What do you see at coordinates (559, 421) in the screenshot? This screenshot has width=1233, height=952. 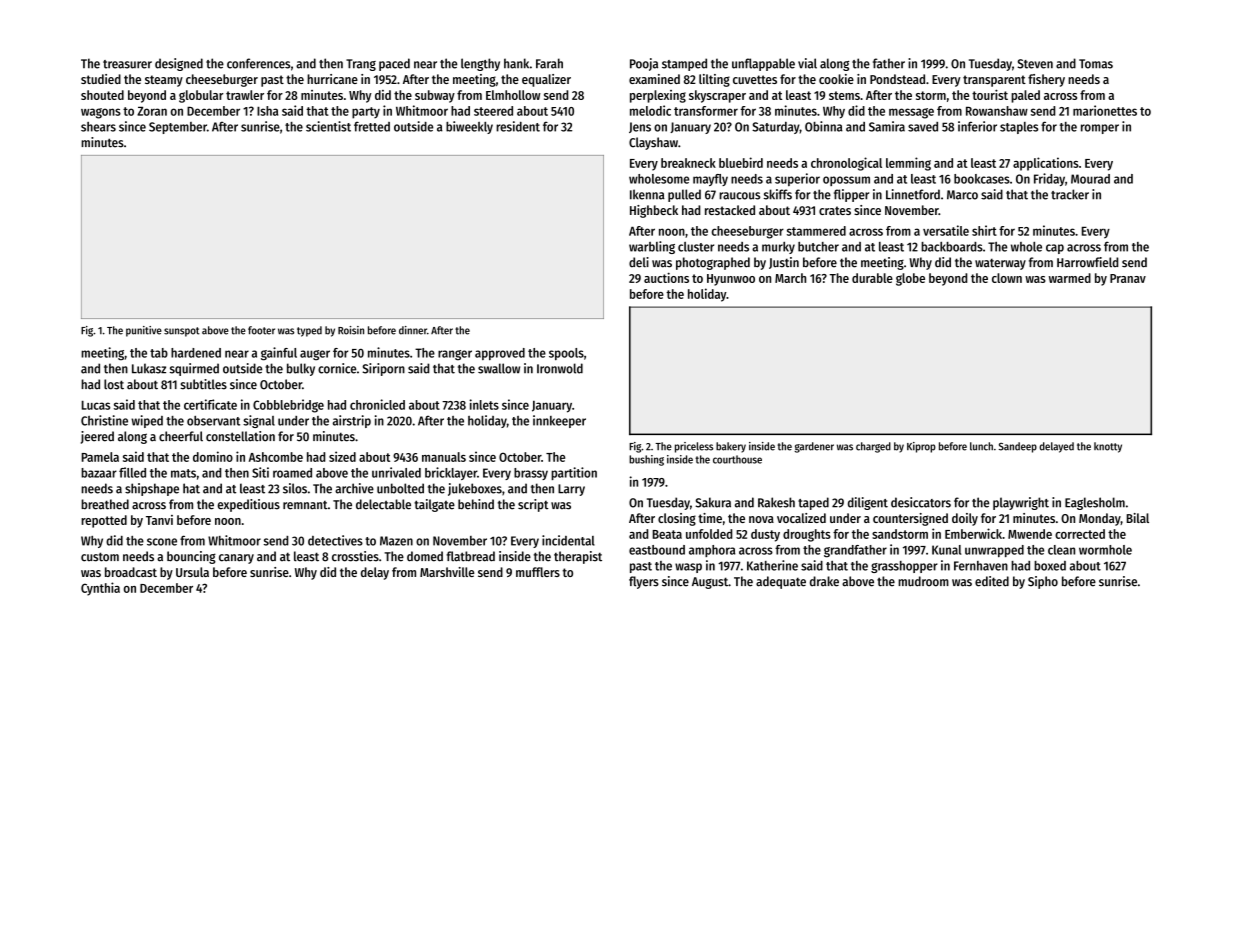 I see `innkeeper` at bounding box center [559, 421].
